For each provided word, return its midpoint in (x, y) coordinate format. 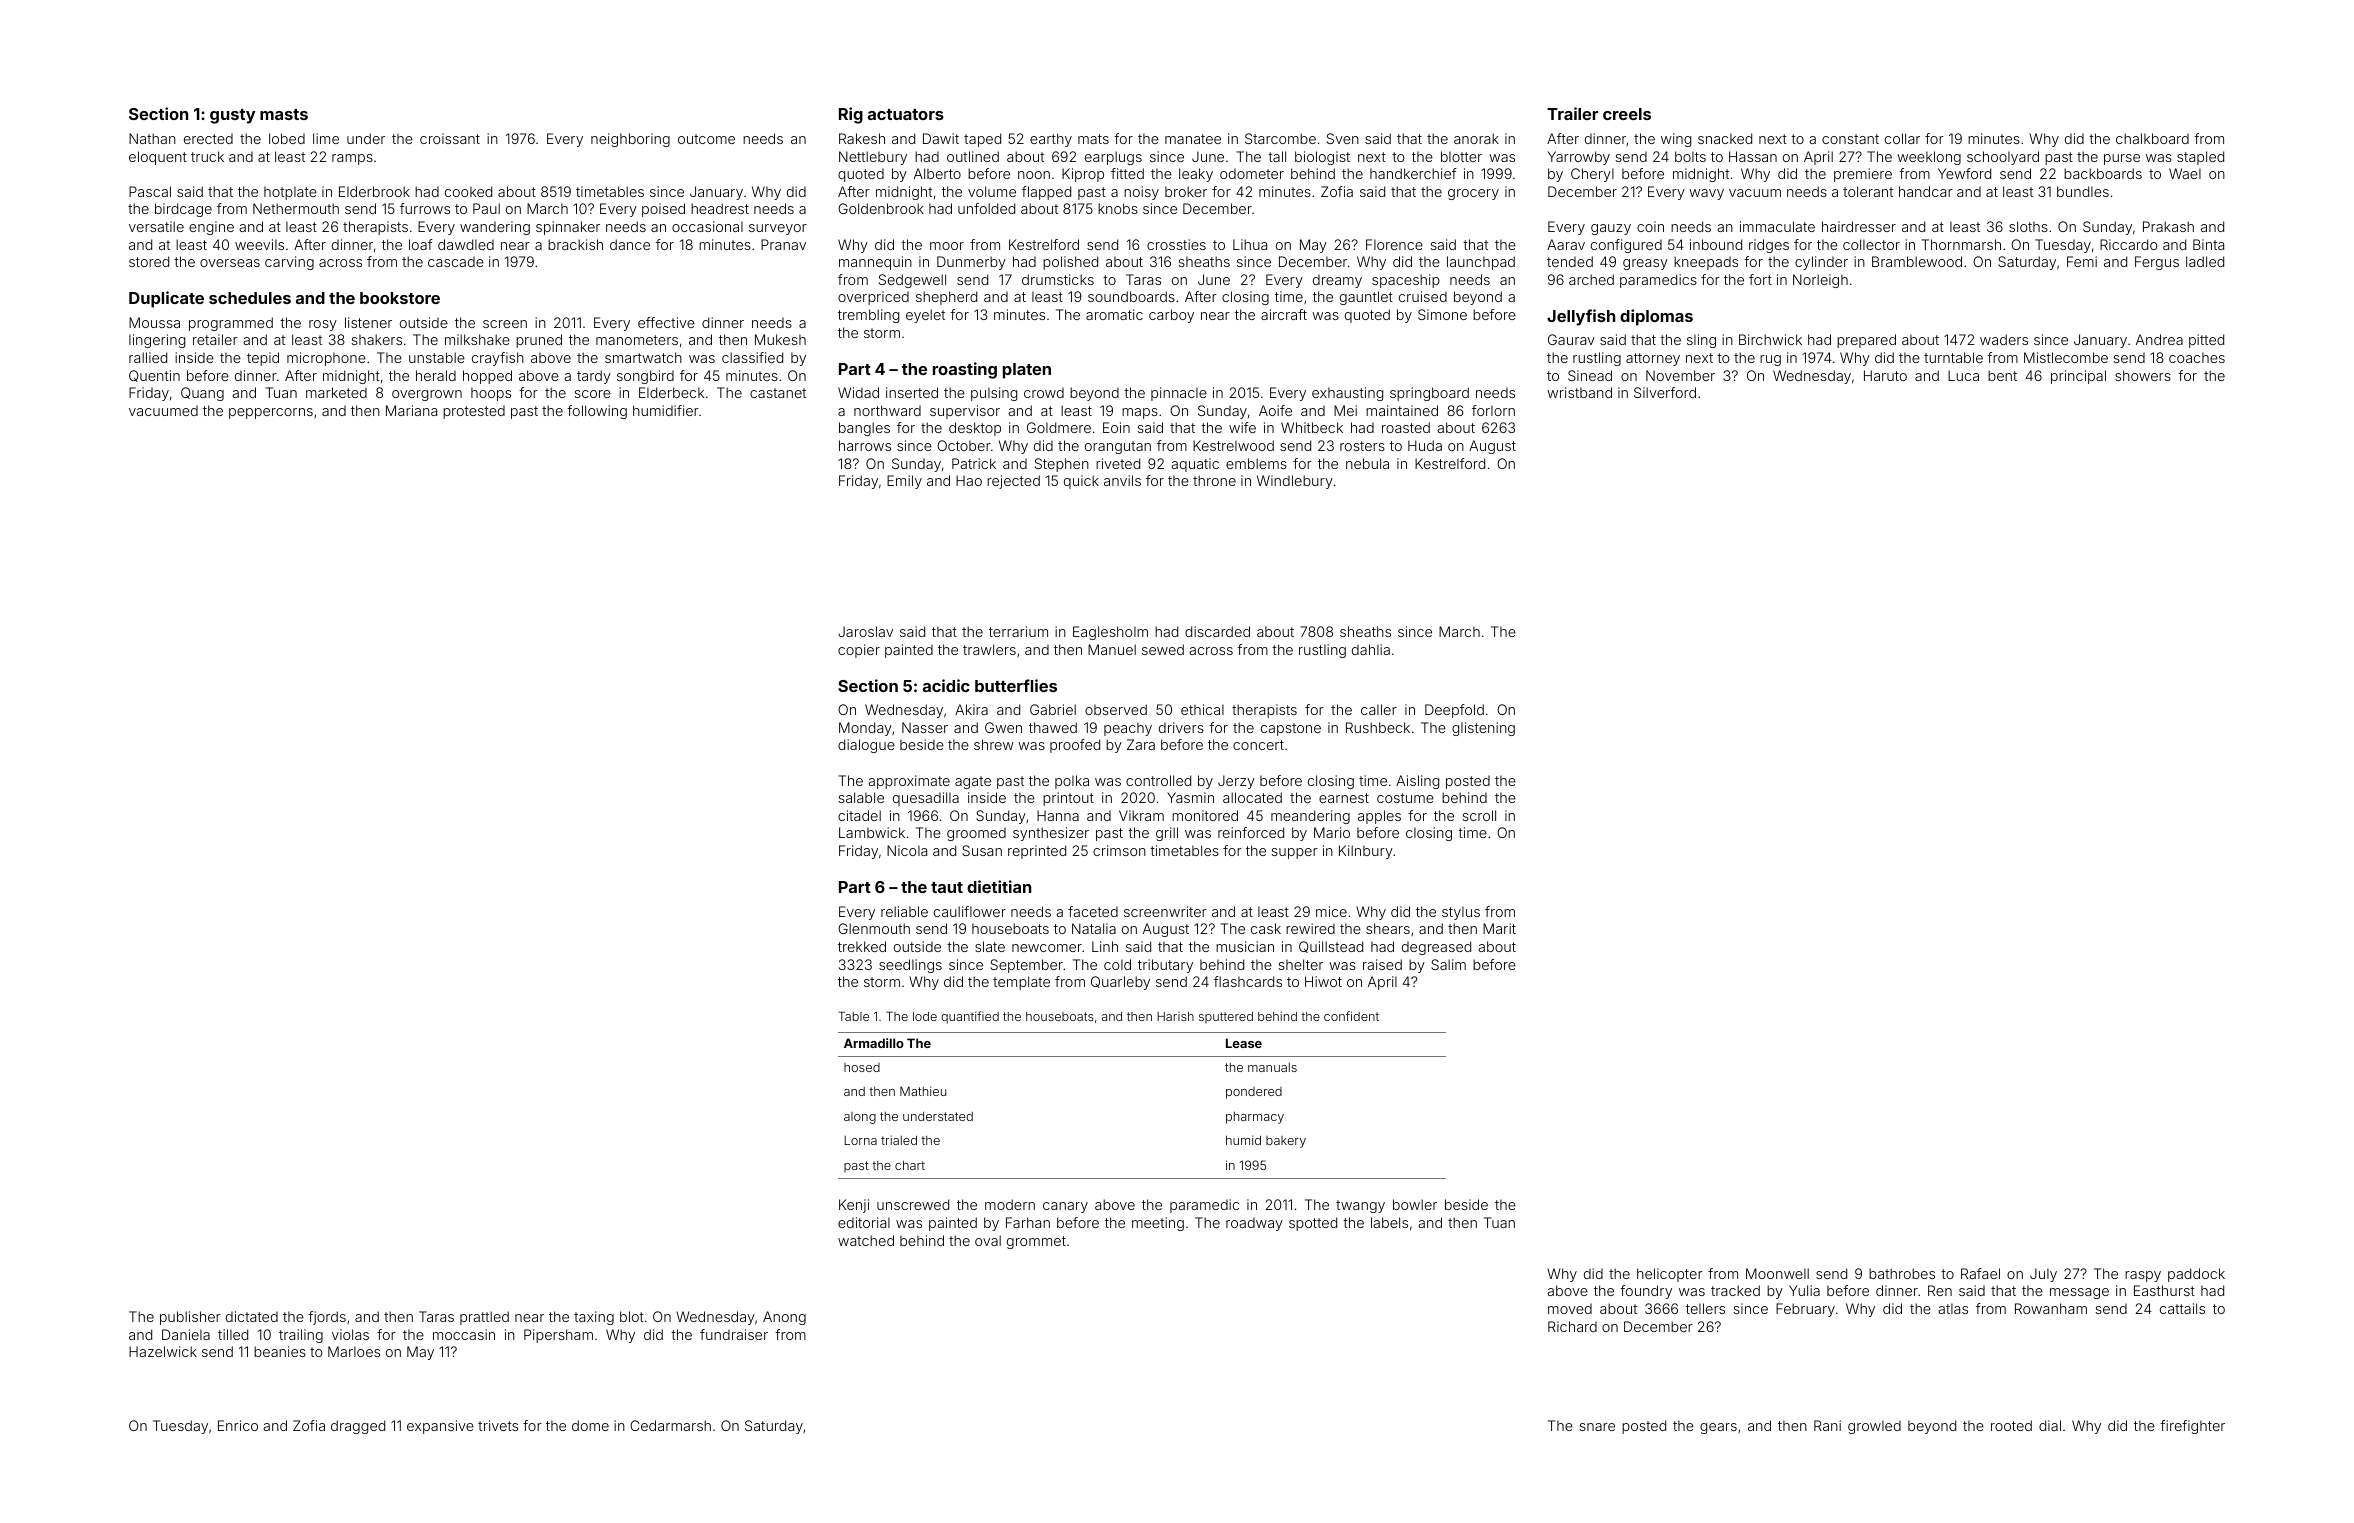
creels (1627, 114)
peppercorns (271, 413)
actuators (906, 114)
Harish (1175, 1016)
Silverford (1665, 392)
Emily (904, 482)
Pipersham (558, 1336)
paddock (2196, 1275)
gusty (232, 116)
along (860, 1118)
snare (1597, 1427)
